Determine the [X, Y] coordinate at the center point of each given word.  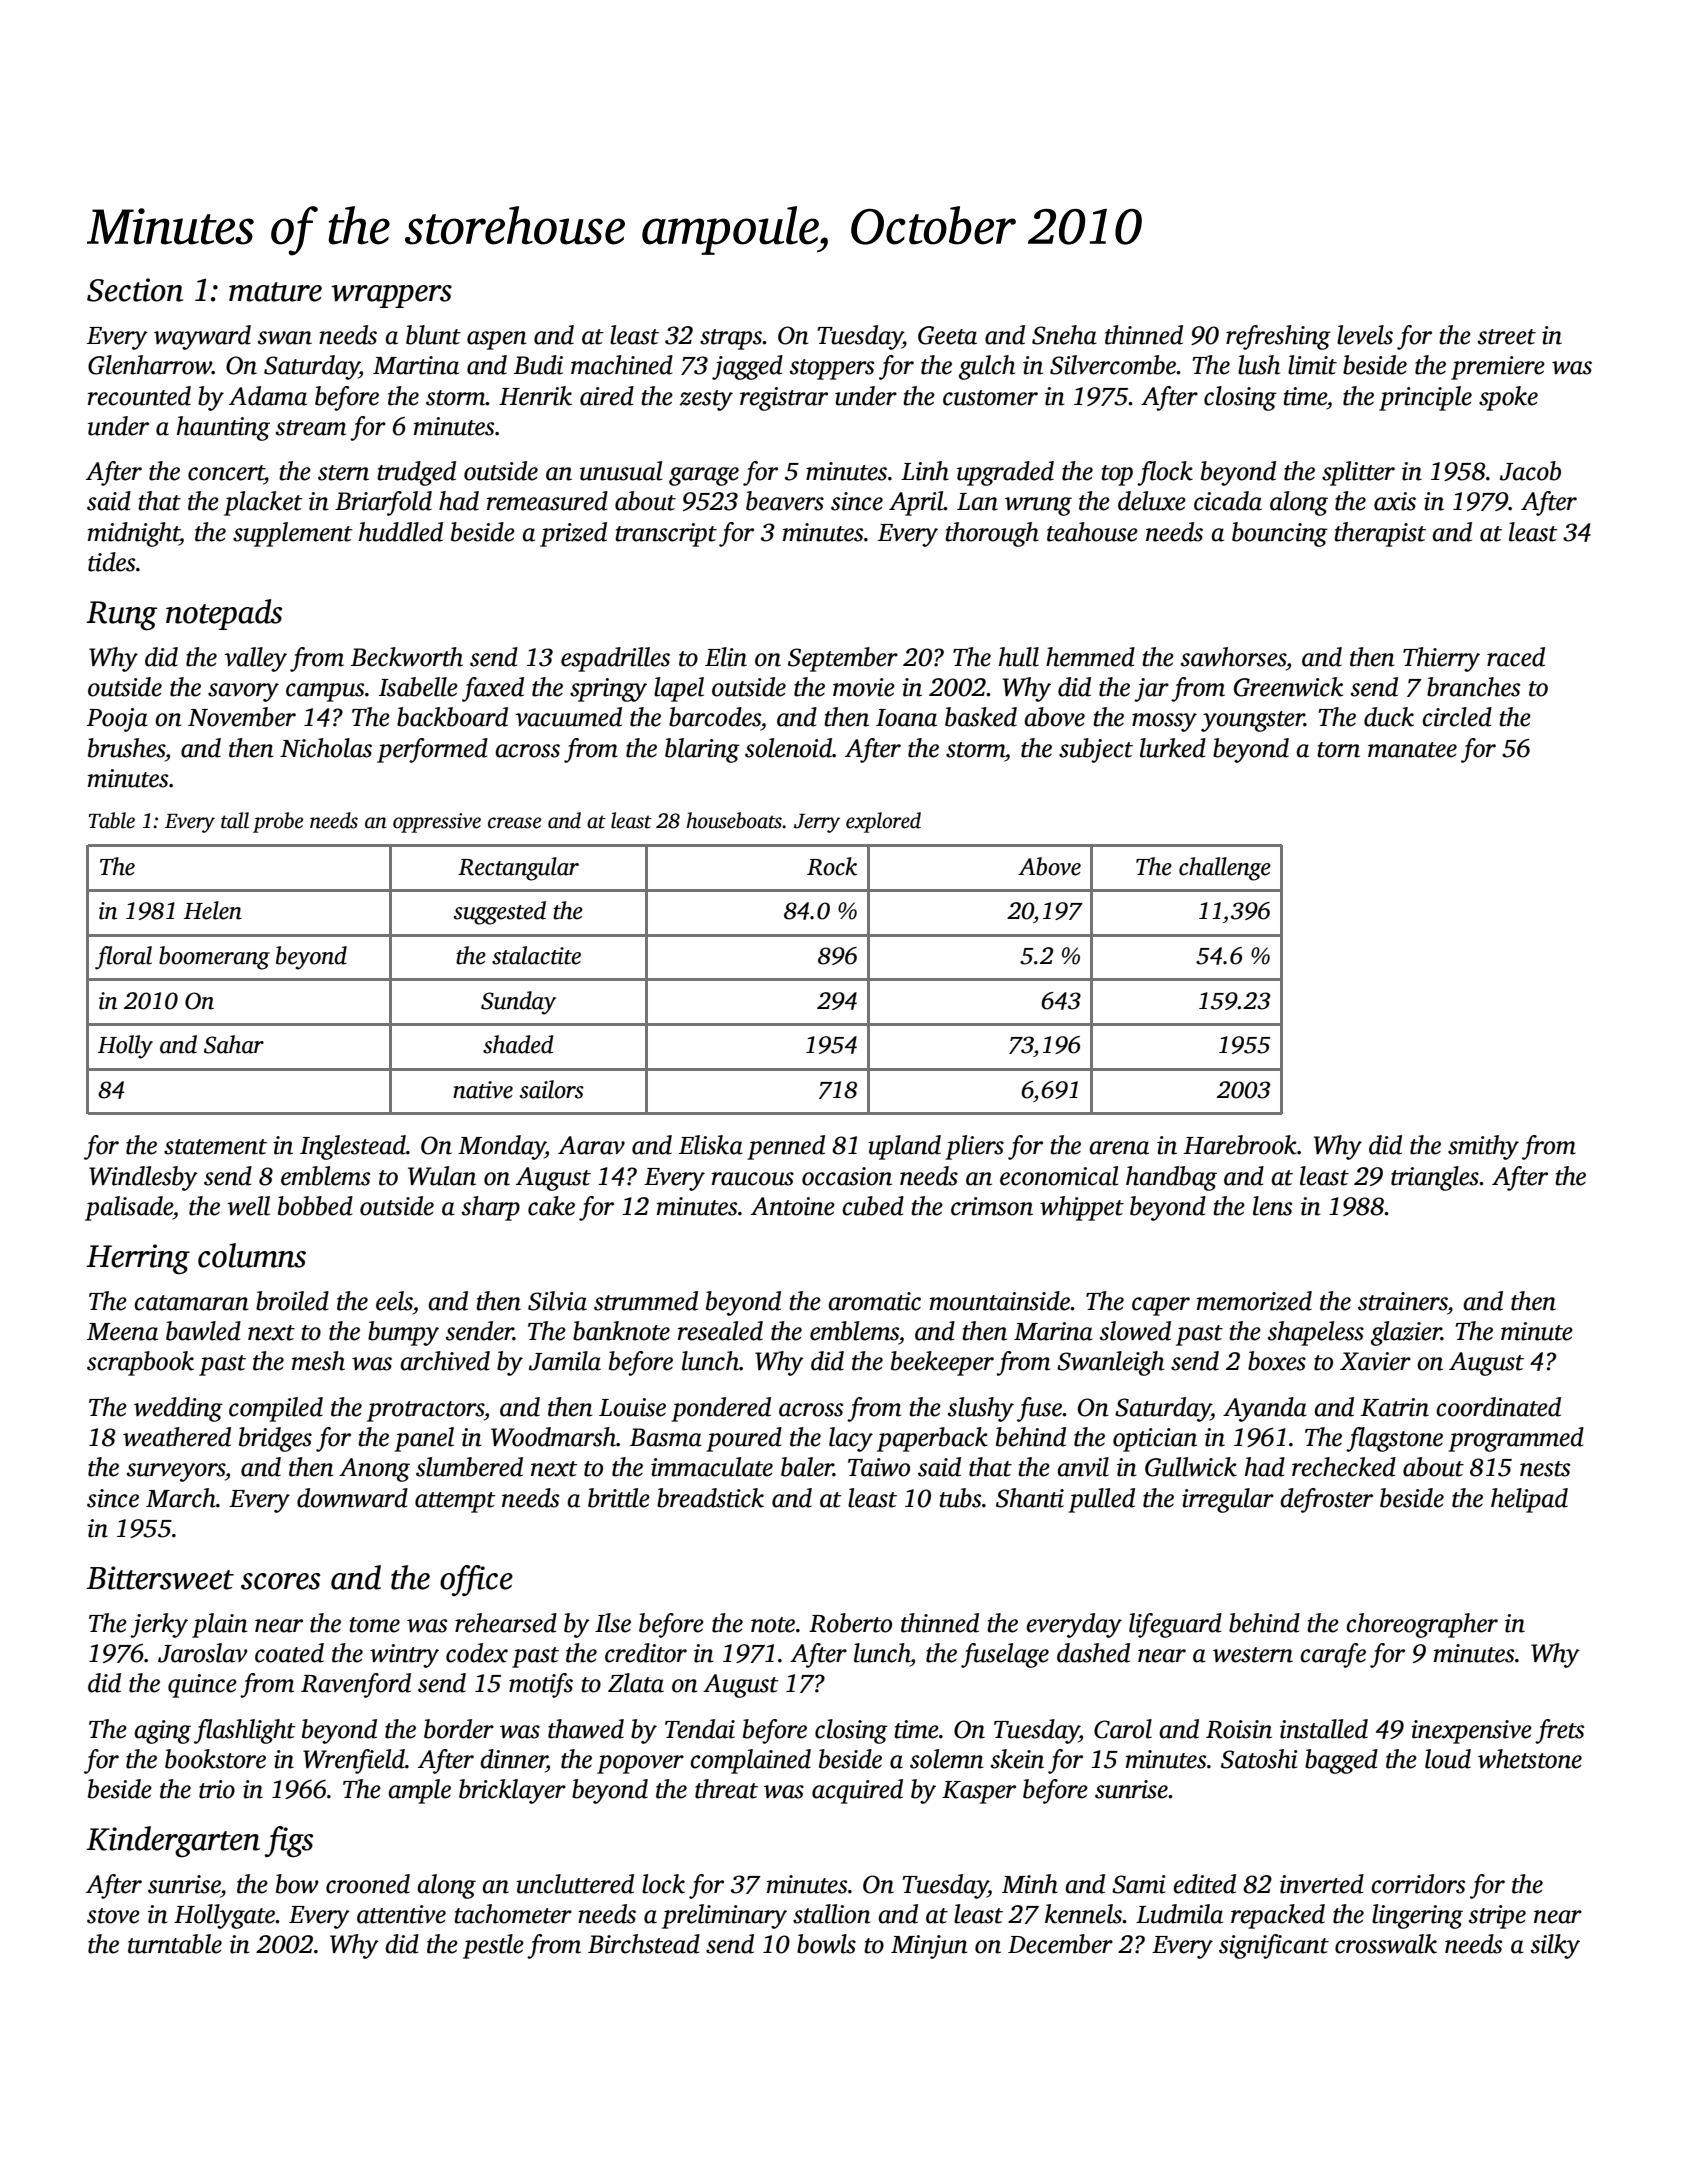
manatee [1412, 750]
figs [289, 1842]
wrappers [391, 296]
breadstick [710, 1498]
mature [275, 292]
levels [1365, 335]
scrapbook [140, 1363]
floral [123, 958]
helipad [1529, 1500]
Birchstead [644, 1944]
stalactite [536, 955]
